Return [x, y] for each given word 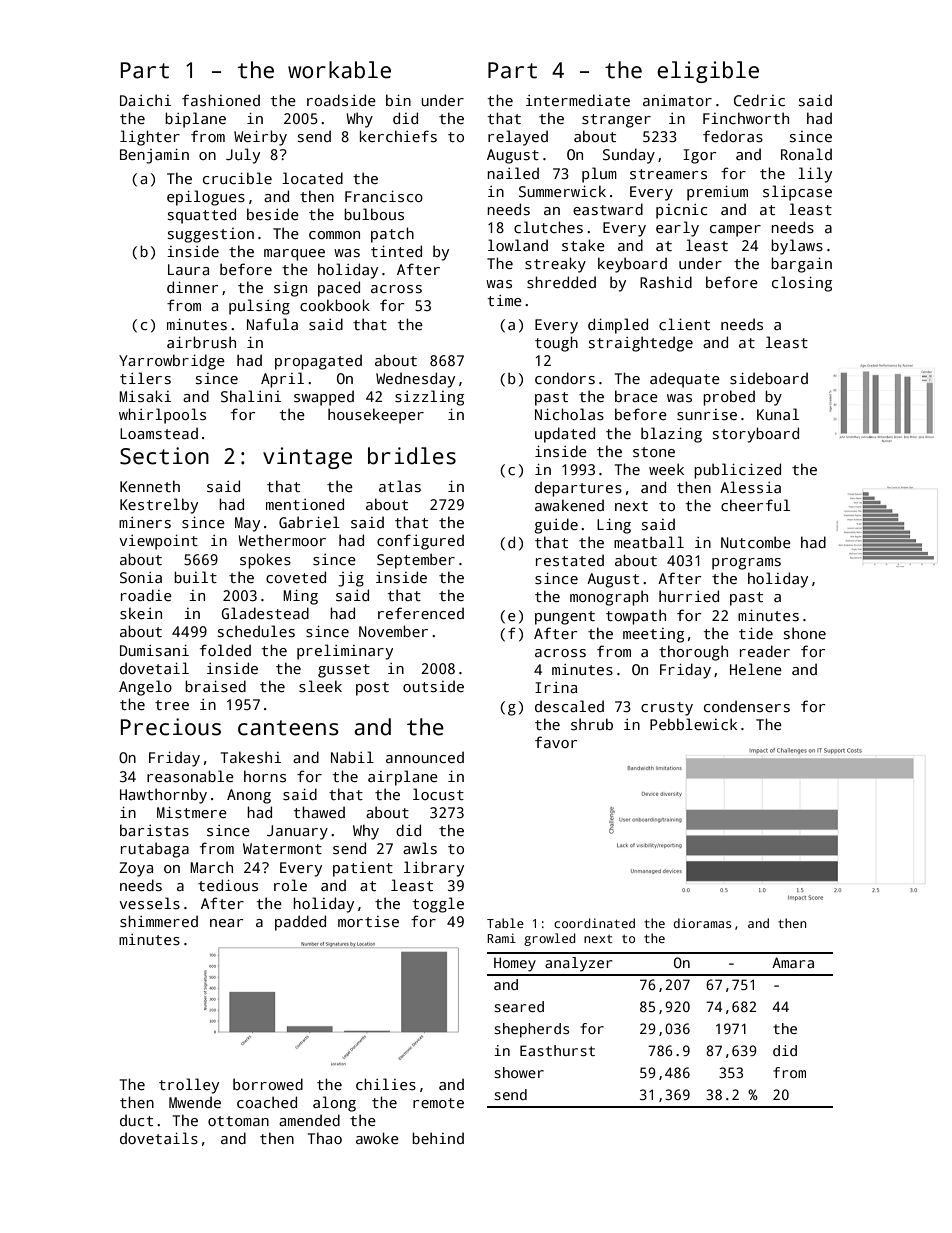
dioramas [703, 923]
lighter [150, 138]
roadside [341, 100]
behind [438, 1138]
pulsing [259, 307]
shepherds [531, 1030]
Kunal [778, 414]
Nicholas [569, 414]
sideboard [769, 378]
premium [717, 193]
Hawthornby [163, 796]
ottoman [238, 1121]
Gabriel [309, 522]
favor [556, 742]
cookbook [335, 305]
